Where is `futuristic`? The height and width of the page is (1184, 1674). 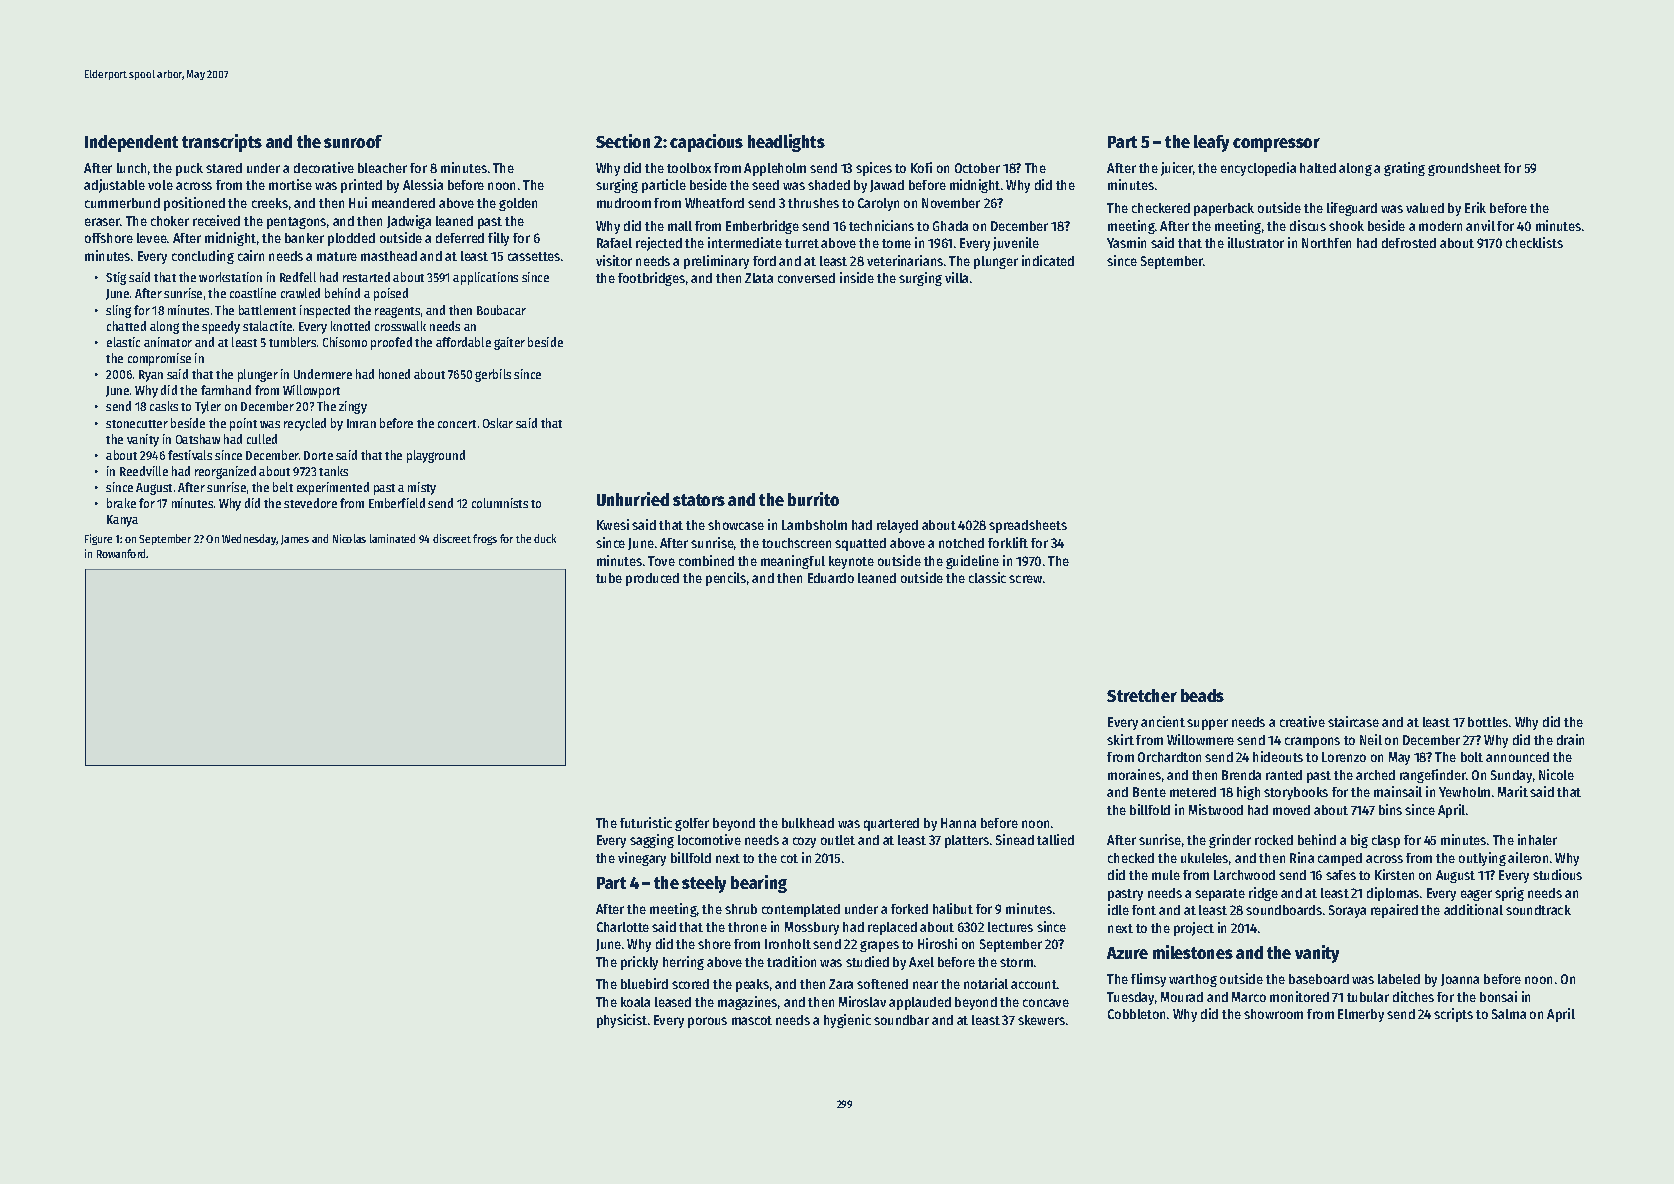
futuristic is located at coordinates (646, 822).
